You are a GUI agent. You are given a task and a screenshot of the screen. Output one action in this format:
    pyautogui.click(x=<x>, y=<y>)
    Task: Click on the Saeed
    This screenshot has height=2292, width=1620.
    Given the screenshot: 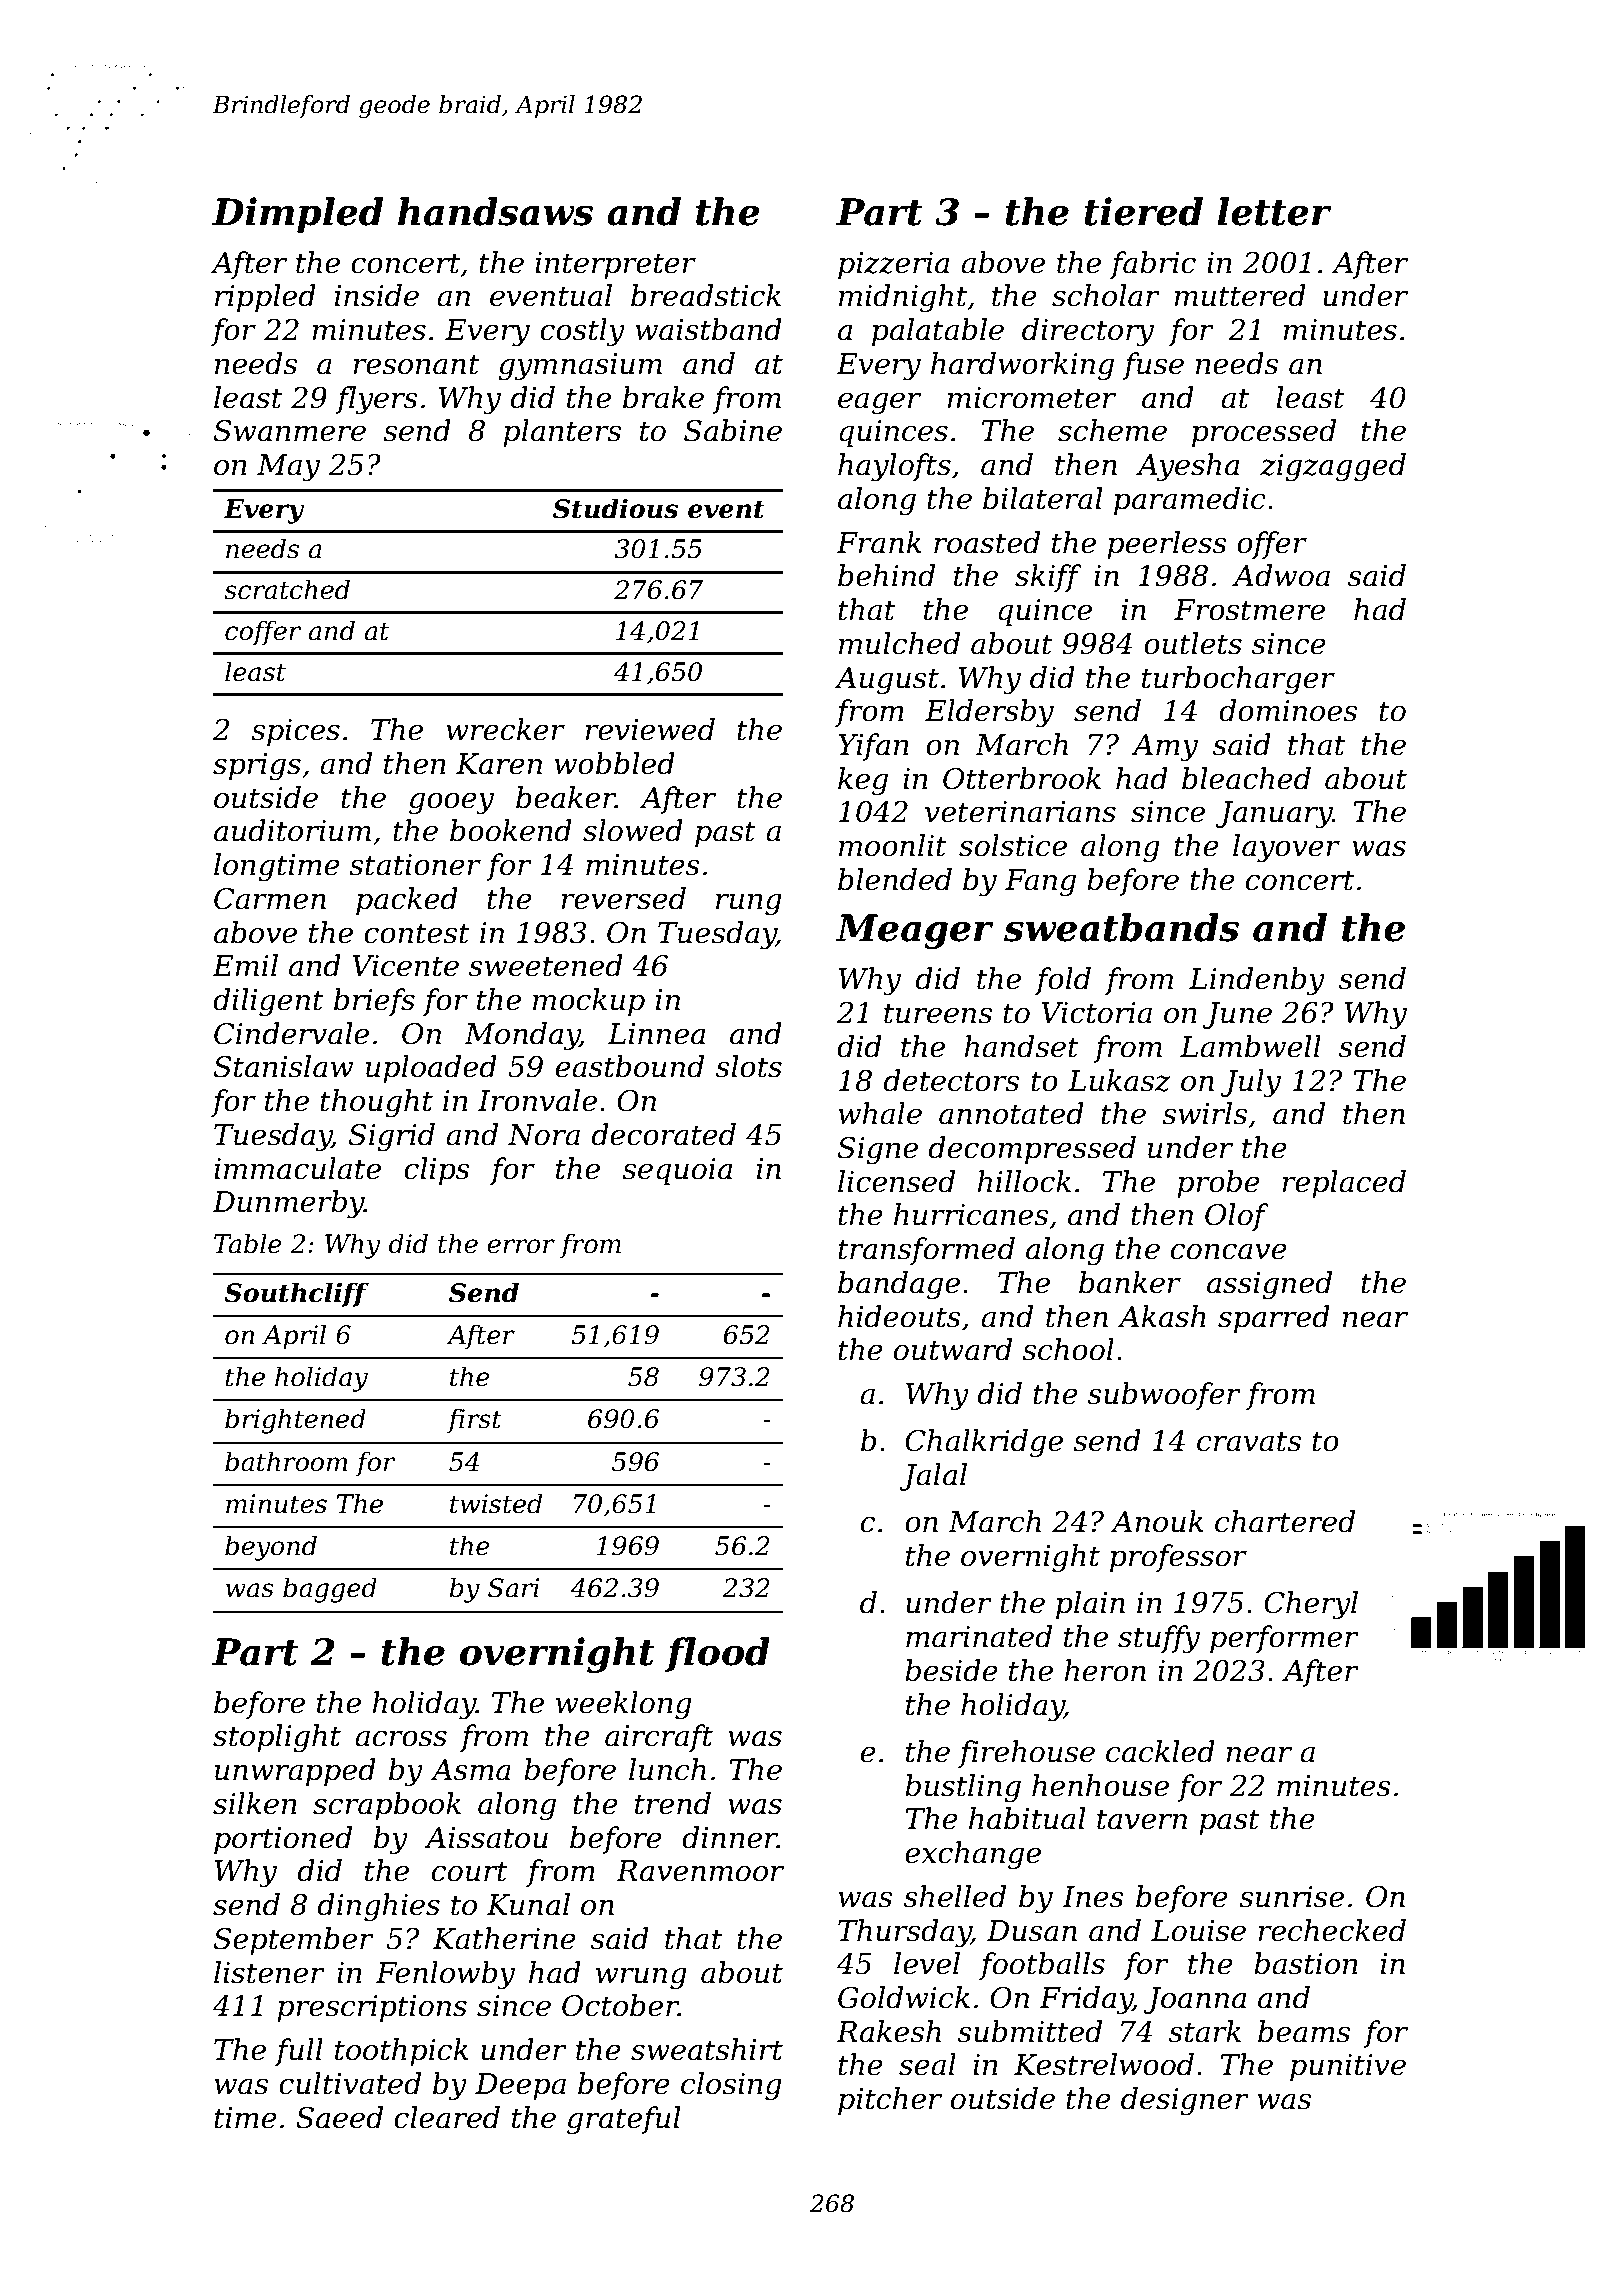 What is the action you would take?
    pyautogui.click(x=339, y=2117)
